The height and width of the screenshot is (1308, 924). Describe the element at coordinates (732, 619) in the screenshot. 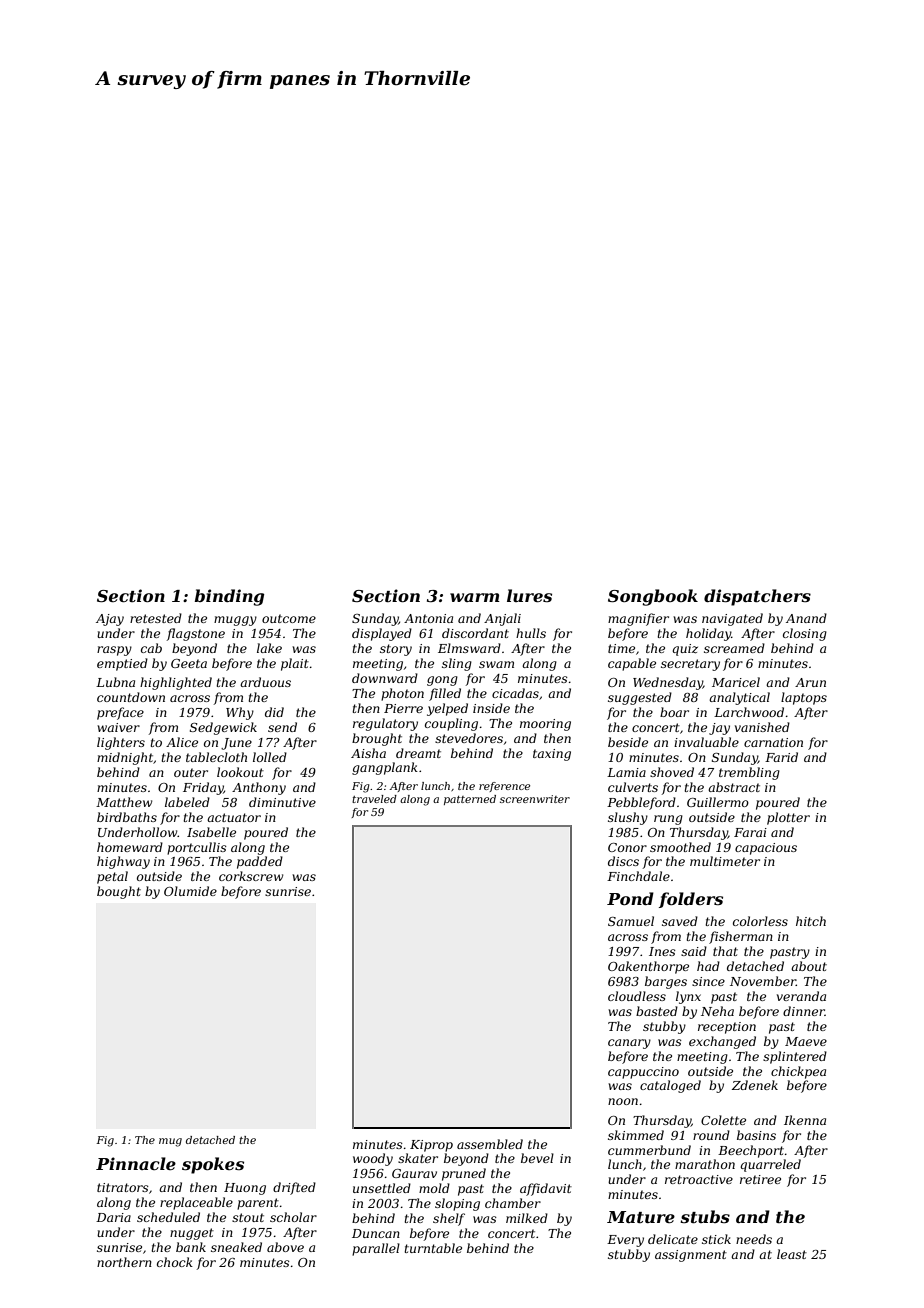

I see `navigated` at that location.
